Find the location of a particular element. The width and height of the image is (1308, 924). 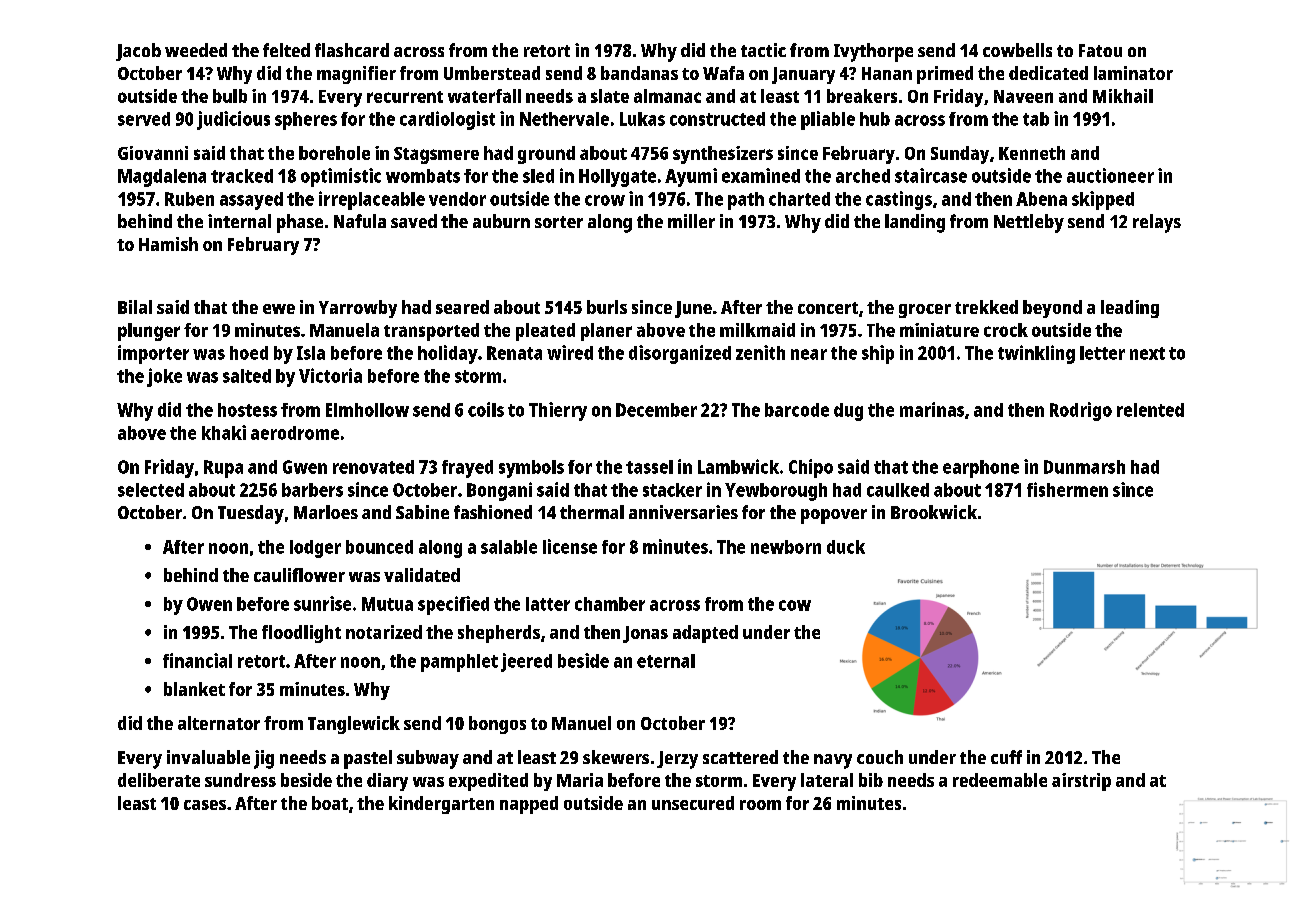

marinas is located at coordinates (932, 409).
